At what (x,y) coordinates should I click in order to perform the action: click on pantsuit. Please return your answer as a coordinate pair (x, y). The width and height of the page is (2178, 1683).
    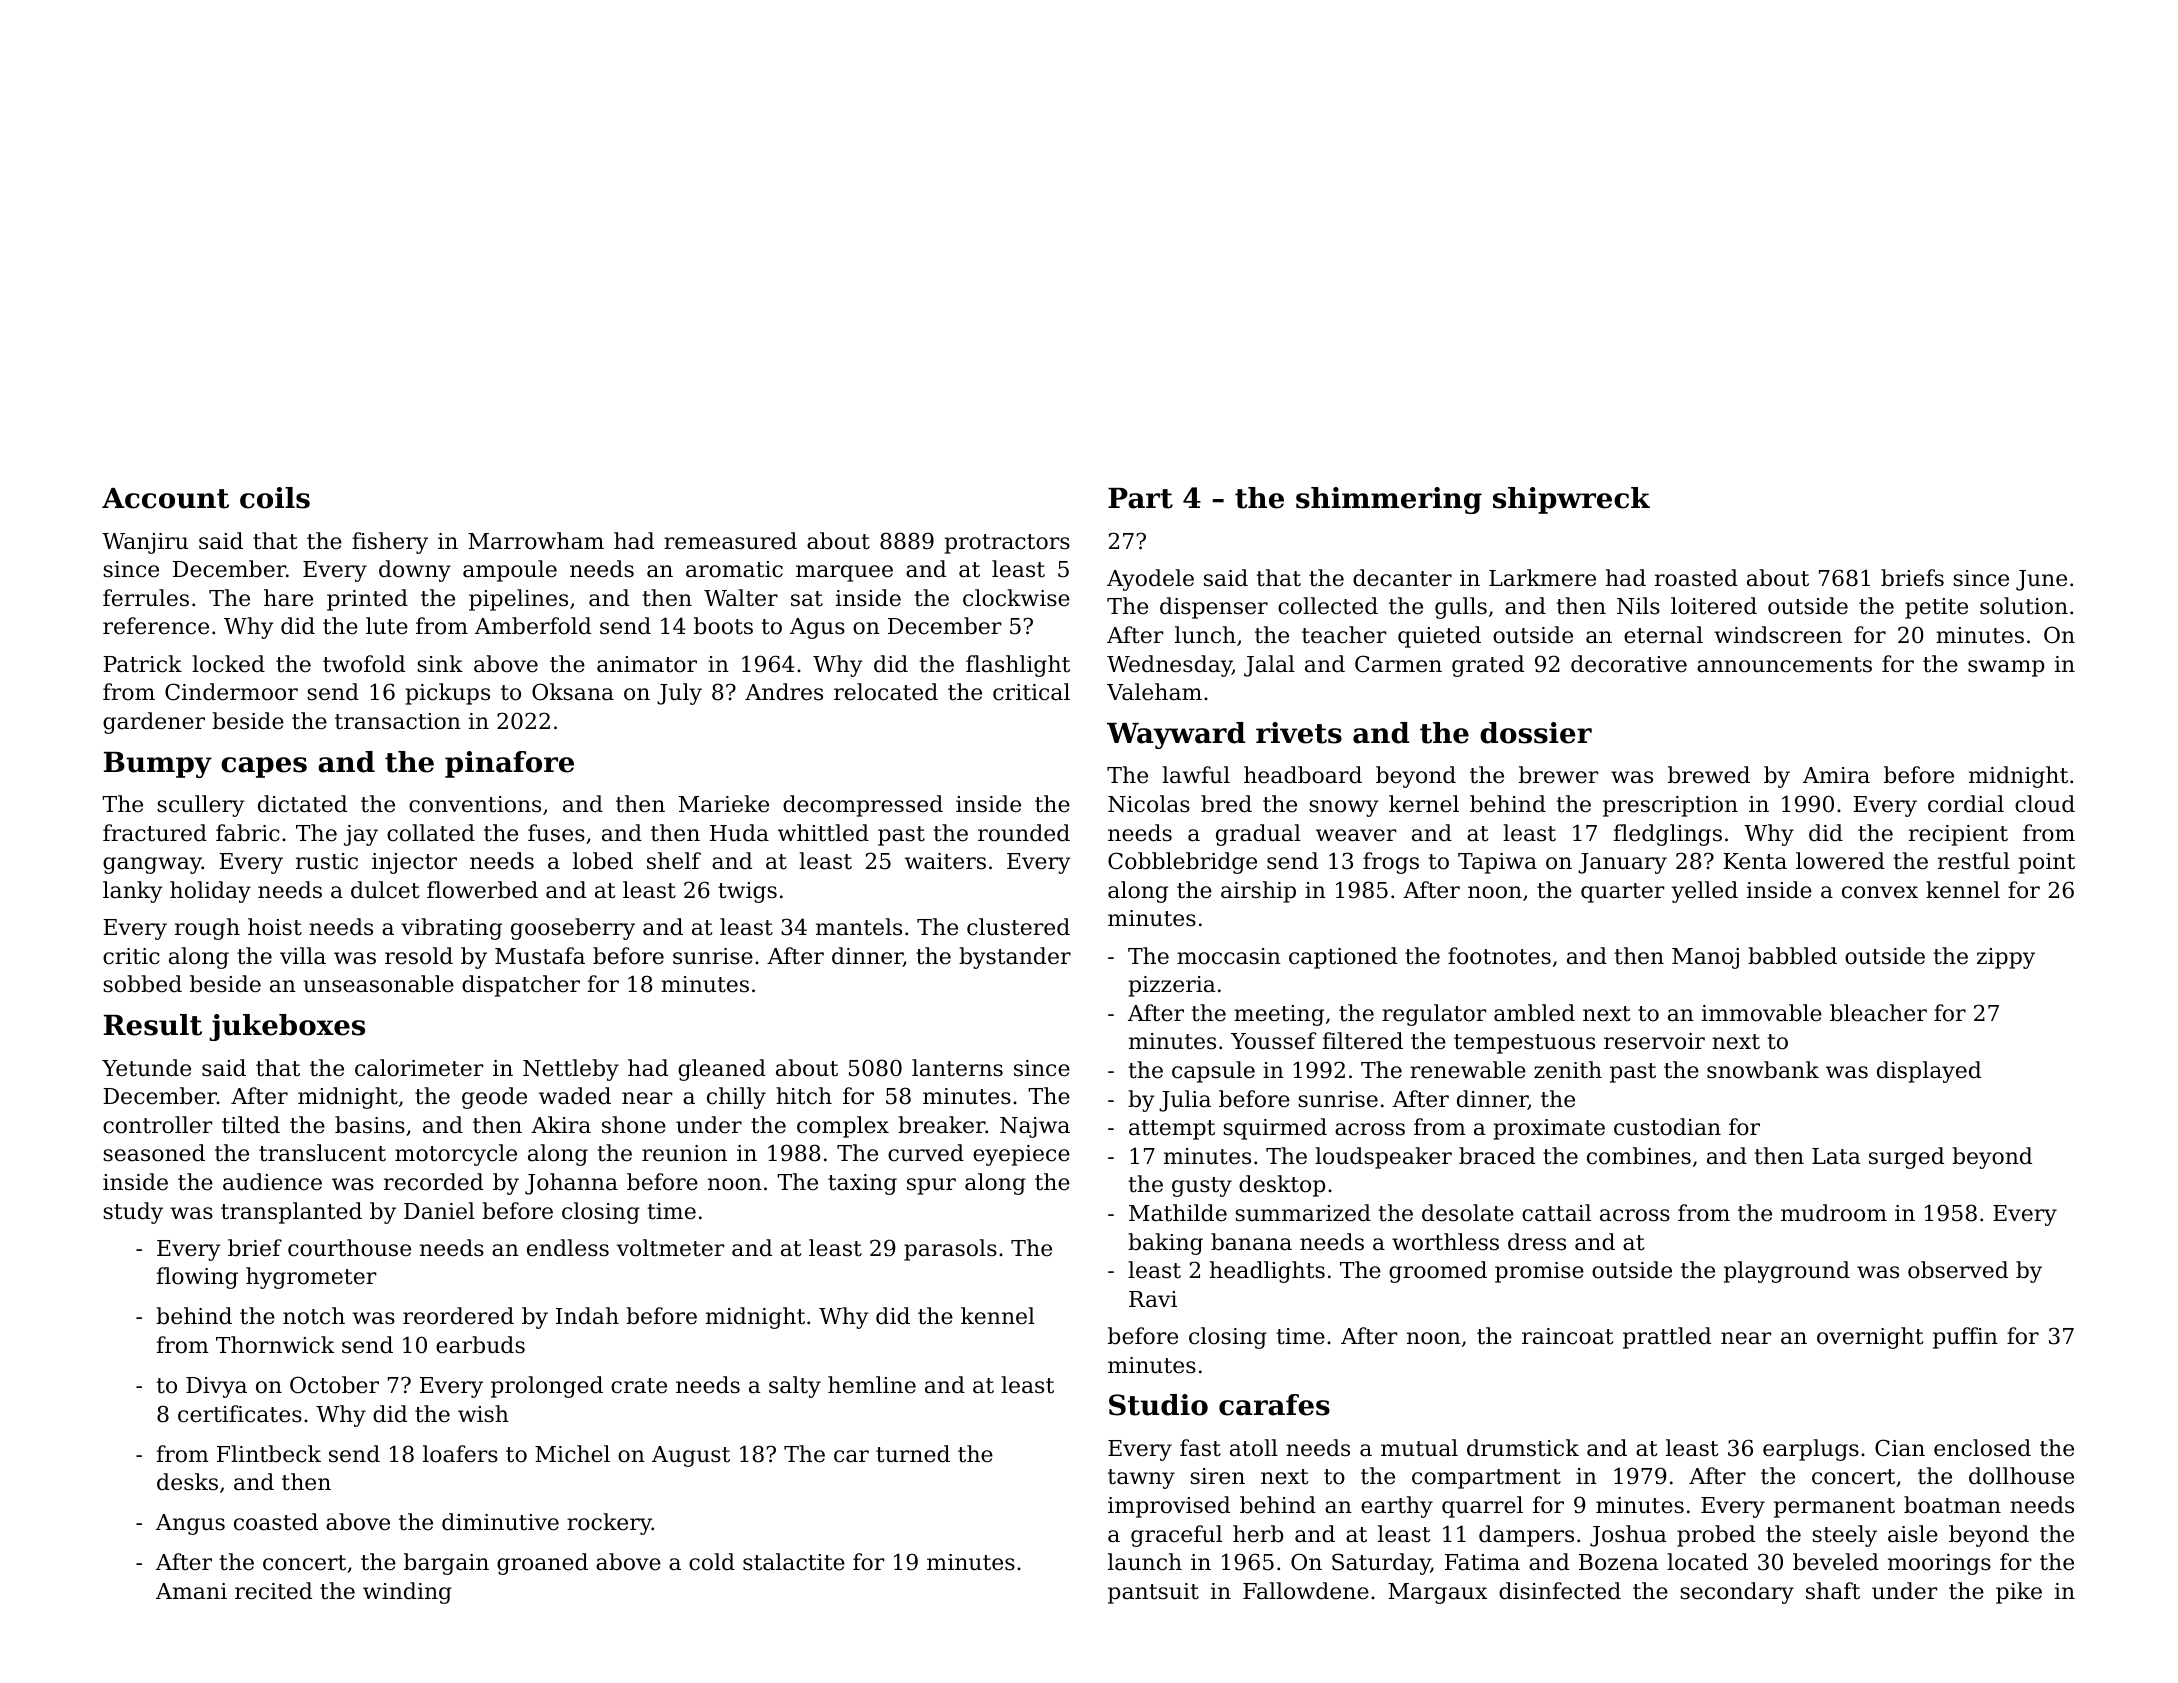
    Looking at the image, I should click on (1153, 1593).
